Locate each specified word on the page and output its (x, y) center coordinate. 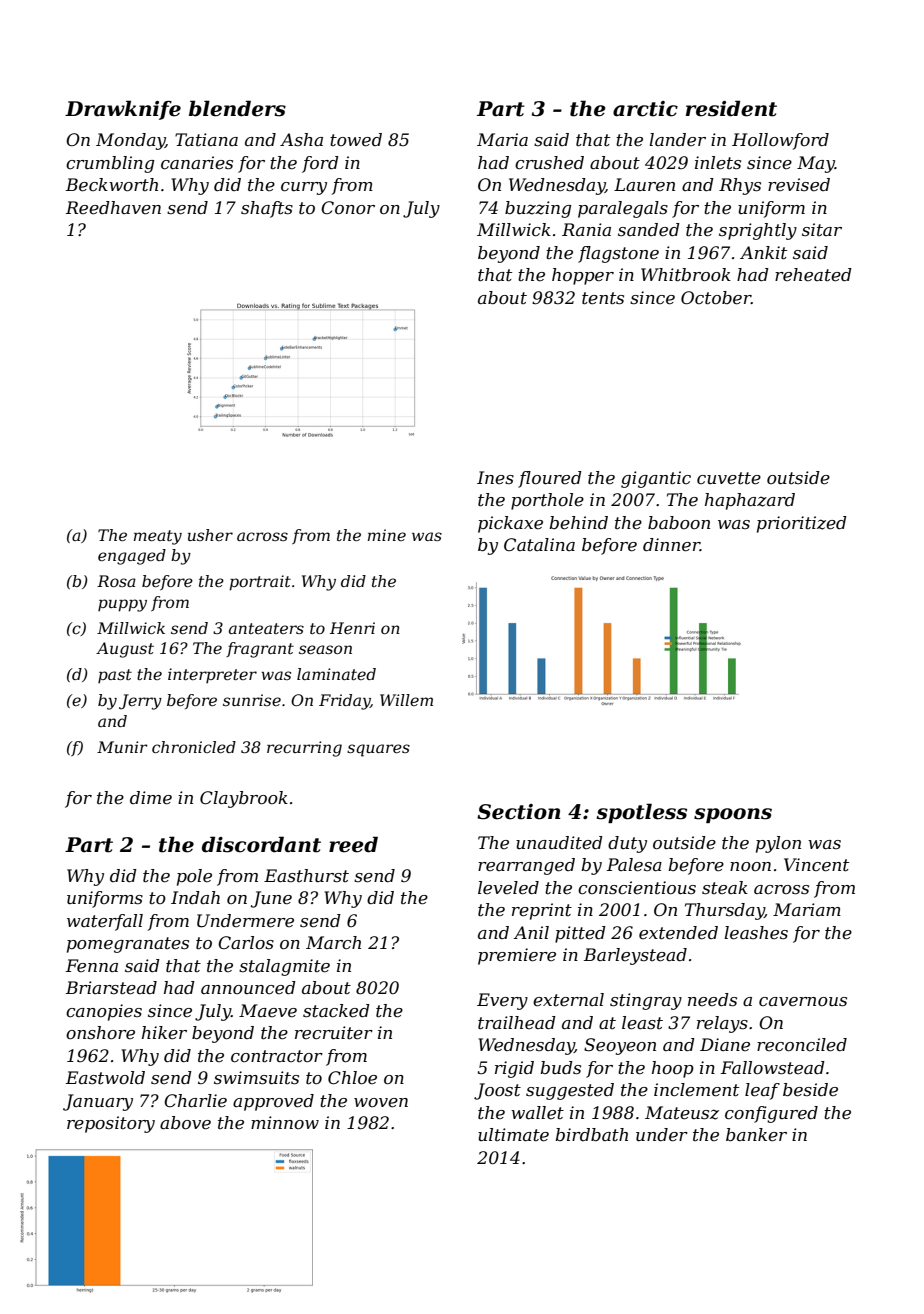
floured (550, 479)
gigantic (656, 479)
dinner (671, 545)
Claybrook (244, 799)
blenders (237, 108)
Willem (406, 700)
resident (731, 108)
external (568, 1000)
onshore (100, 1032)
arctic (645, 109)
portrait (260, 583)
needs (712, 1000)
